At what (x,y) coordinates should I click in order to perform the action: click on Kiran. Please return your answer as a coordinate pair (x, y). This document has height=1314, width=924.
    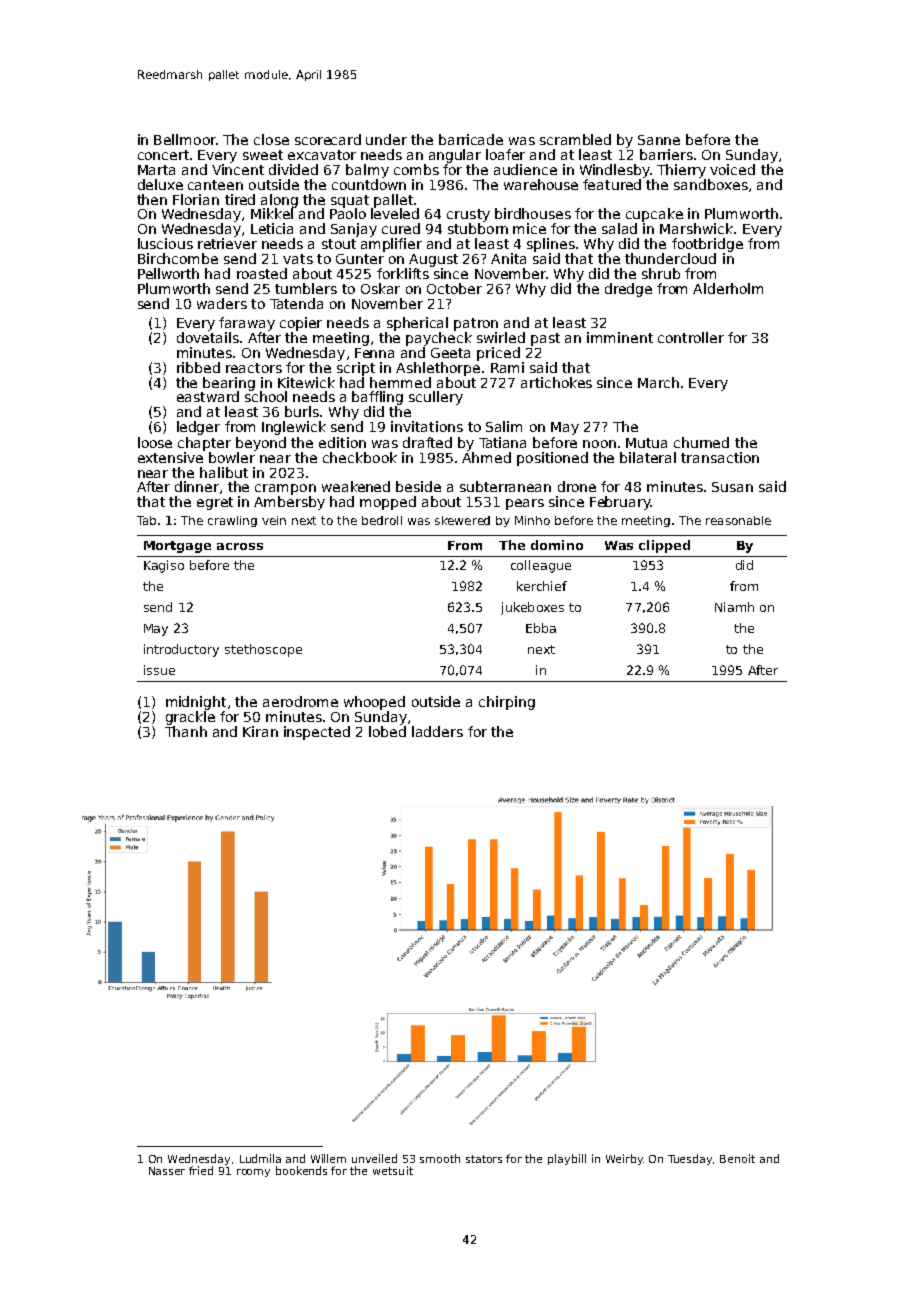
    Looking at the image, I should click on (260, 731).
